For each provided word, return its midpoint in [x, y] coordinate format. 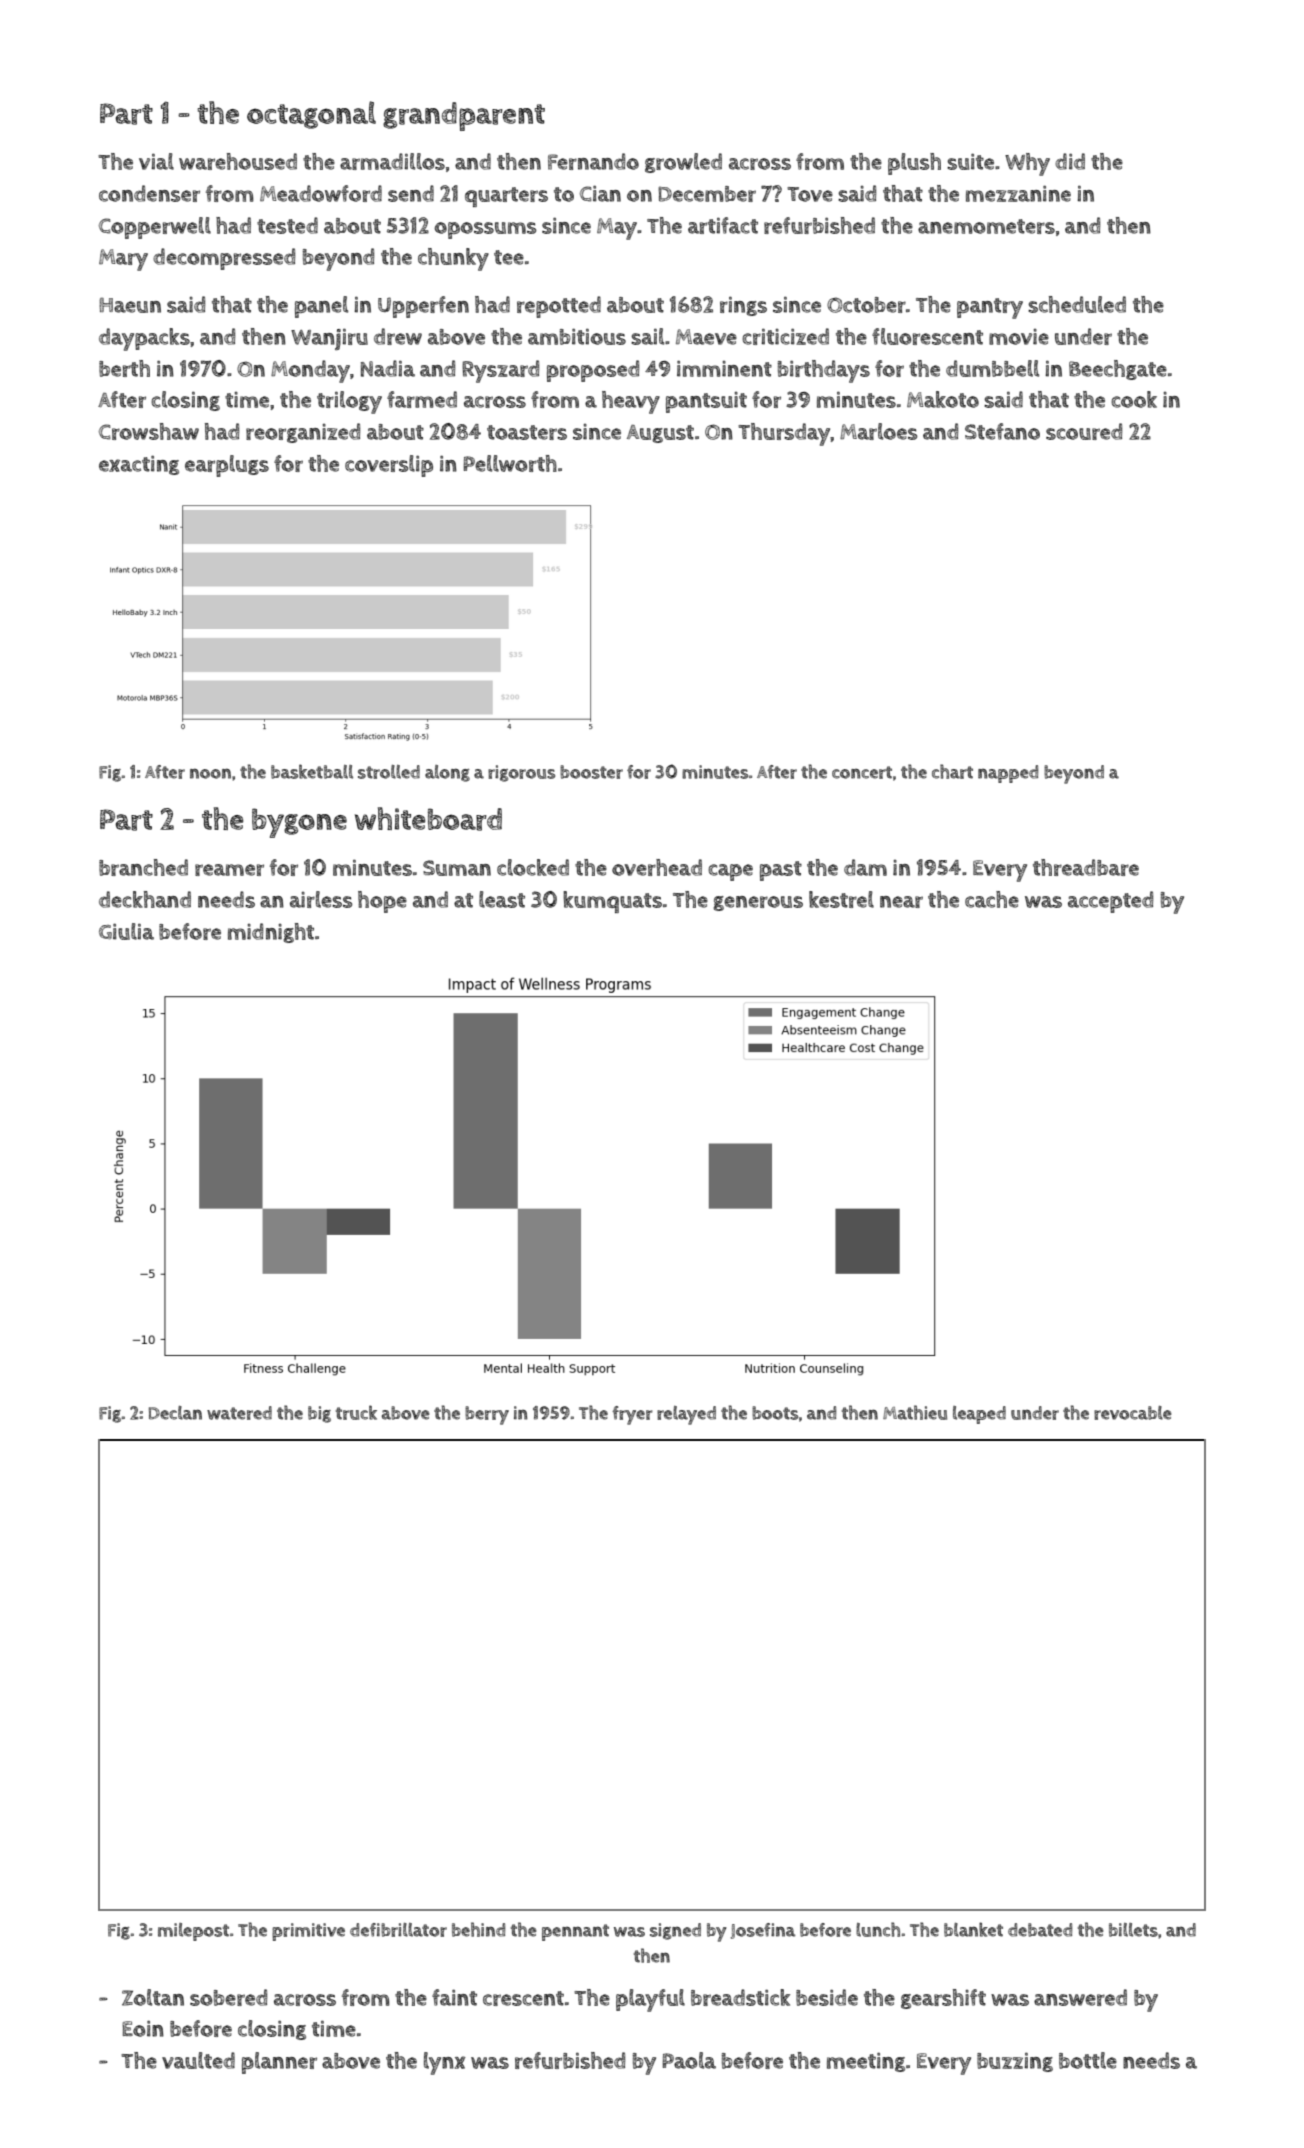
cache [992, 899]
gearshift [943, 1999]
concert [862, 772]
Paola [689, 2060]
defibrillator [398, 1930]
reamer [229, 870]
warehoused [238, 161]
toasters [527, 432]
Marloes [879, 431]
